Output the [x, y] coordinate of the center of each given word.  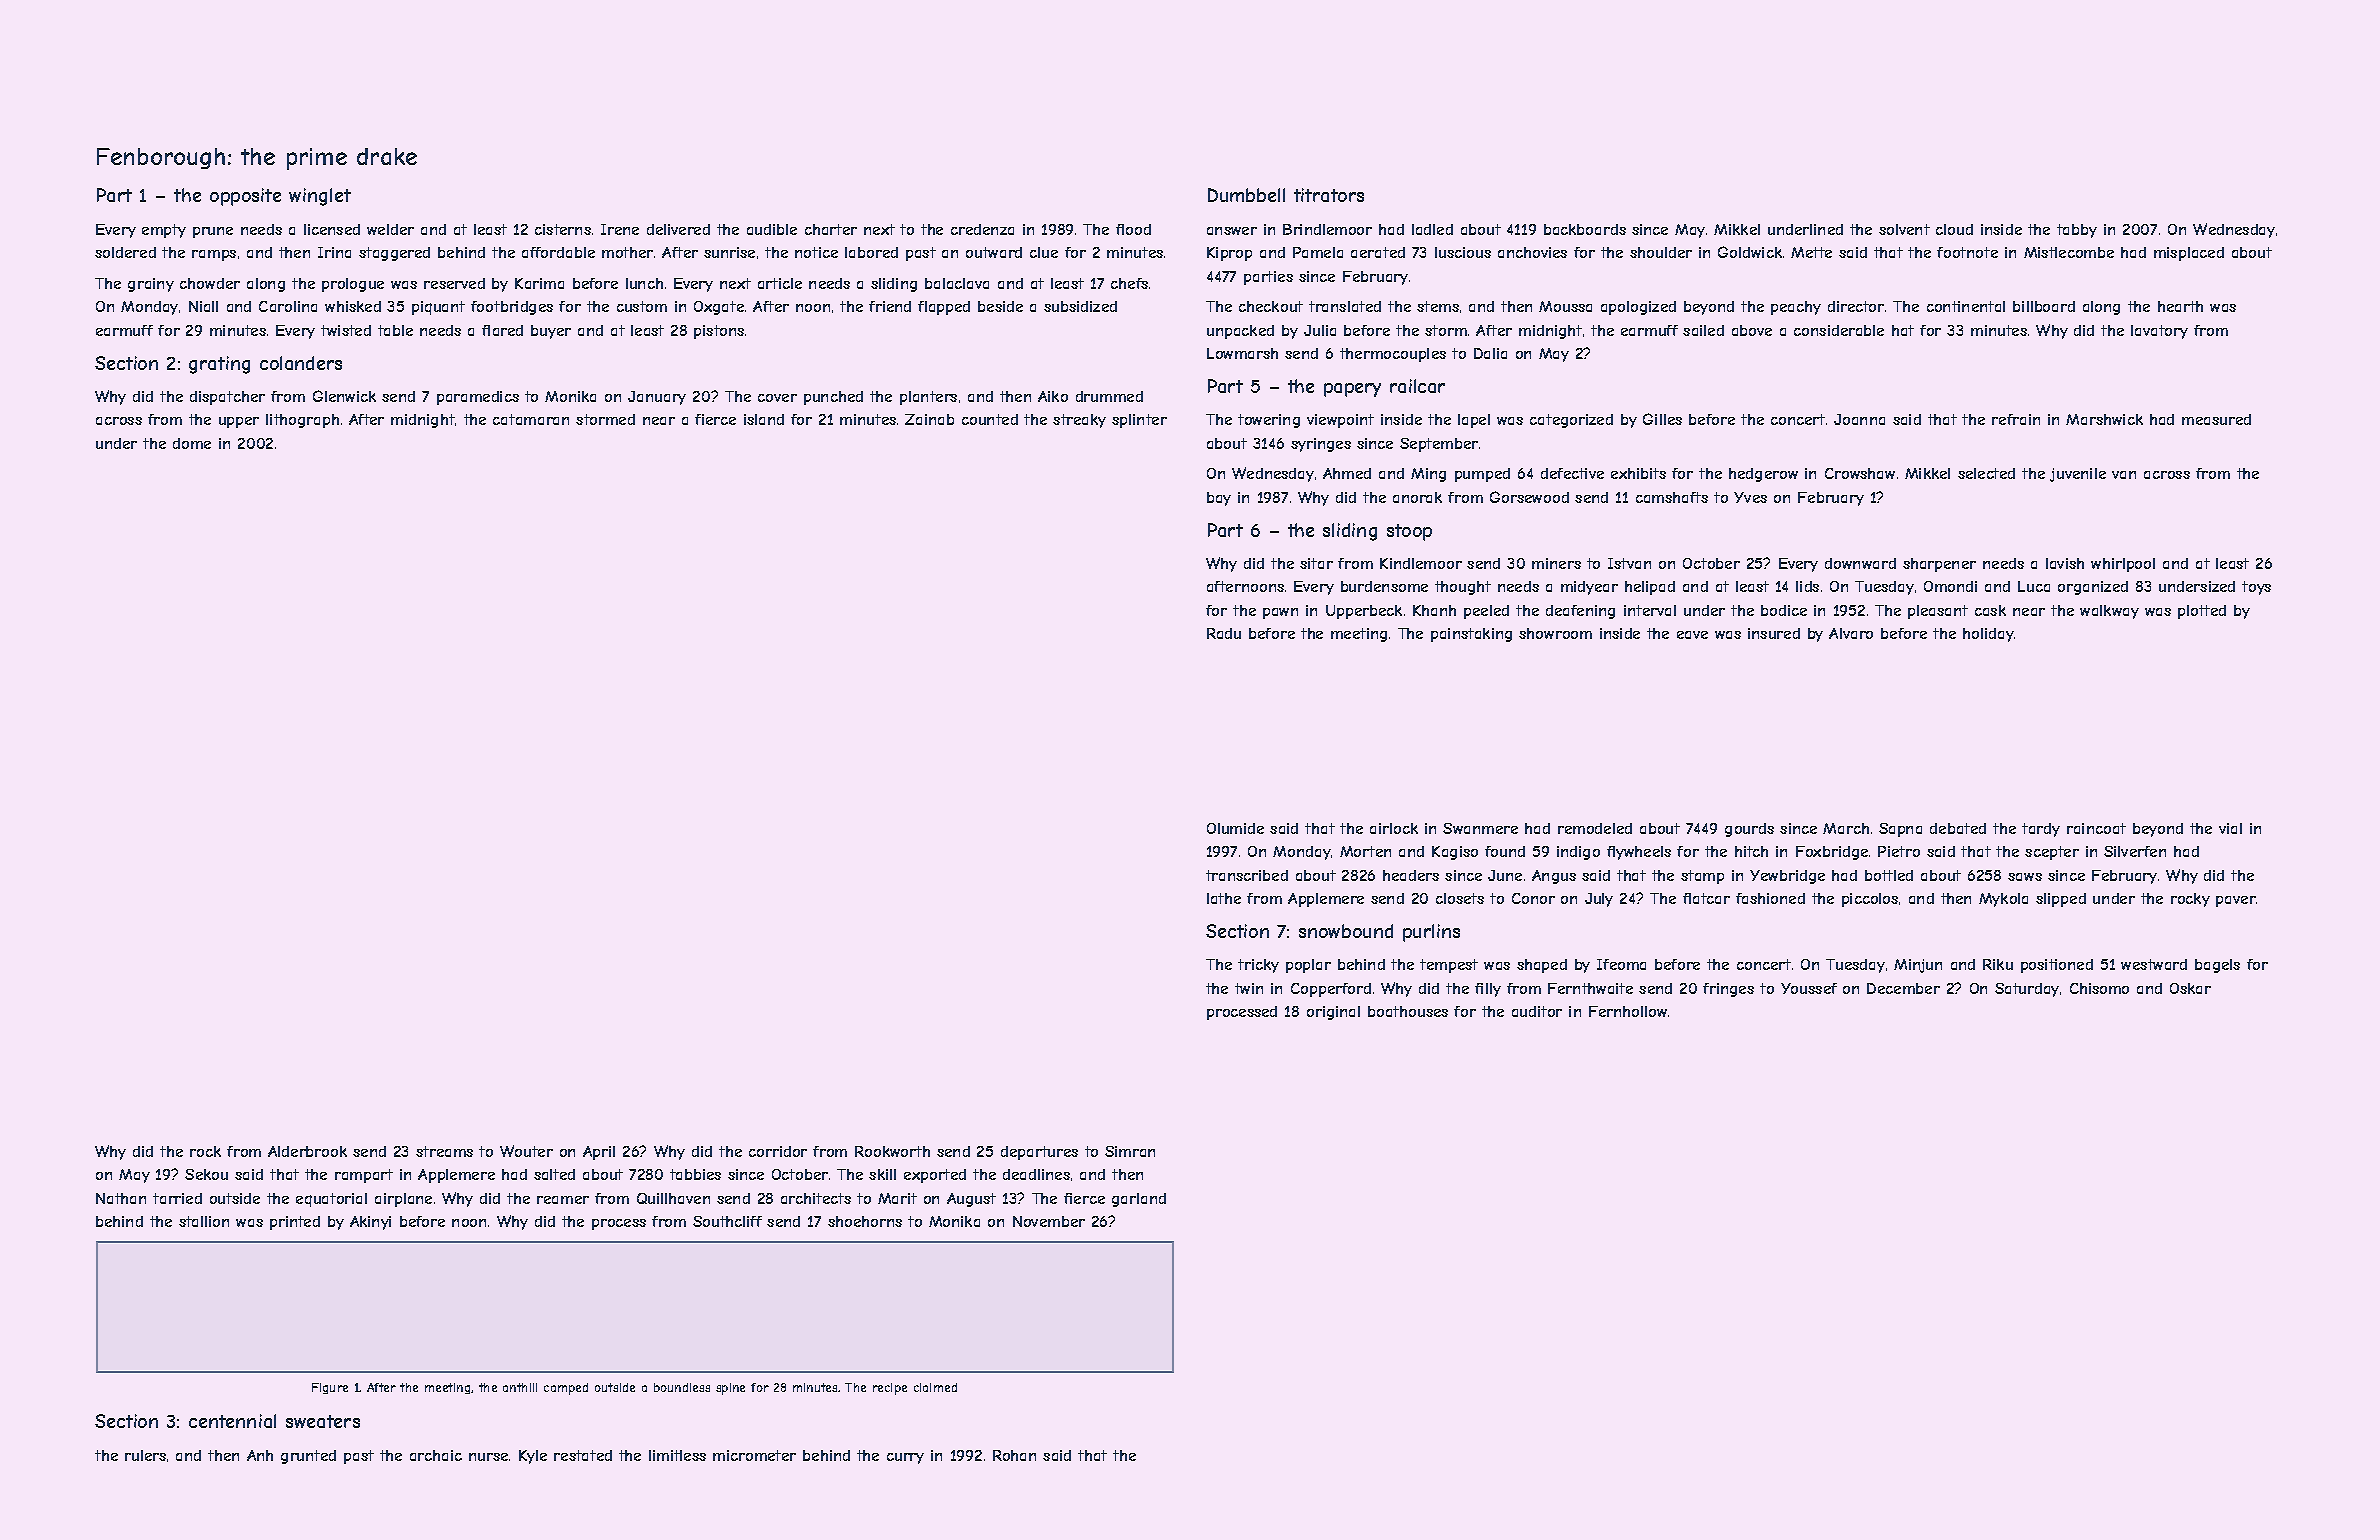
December [1903, 988]
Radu [1224, 633]
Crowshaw [1860, 473]
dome [192, 443]
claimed [935, 1387]
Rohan [1014, 1455]
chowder [210, 283]
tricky [1258, 966]
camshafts [1672, 497]
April [599, 1153]
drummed [1109, 396]
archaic [436, 1455]
